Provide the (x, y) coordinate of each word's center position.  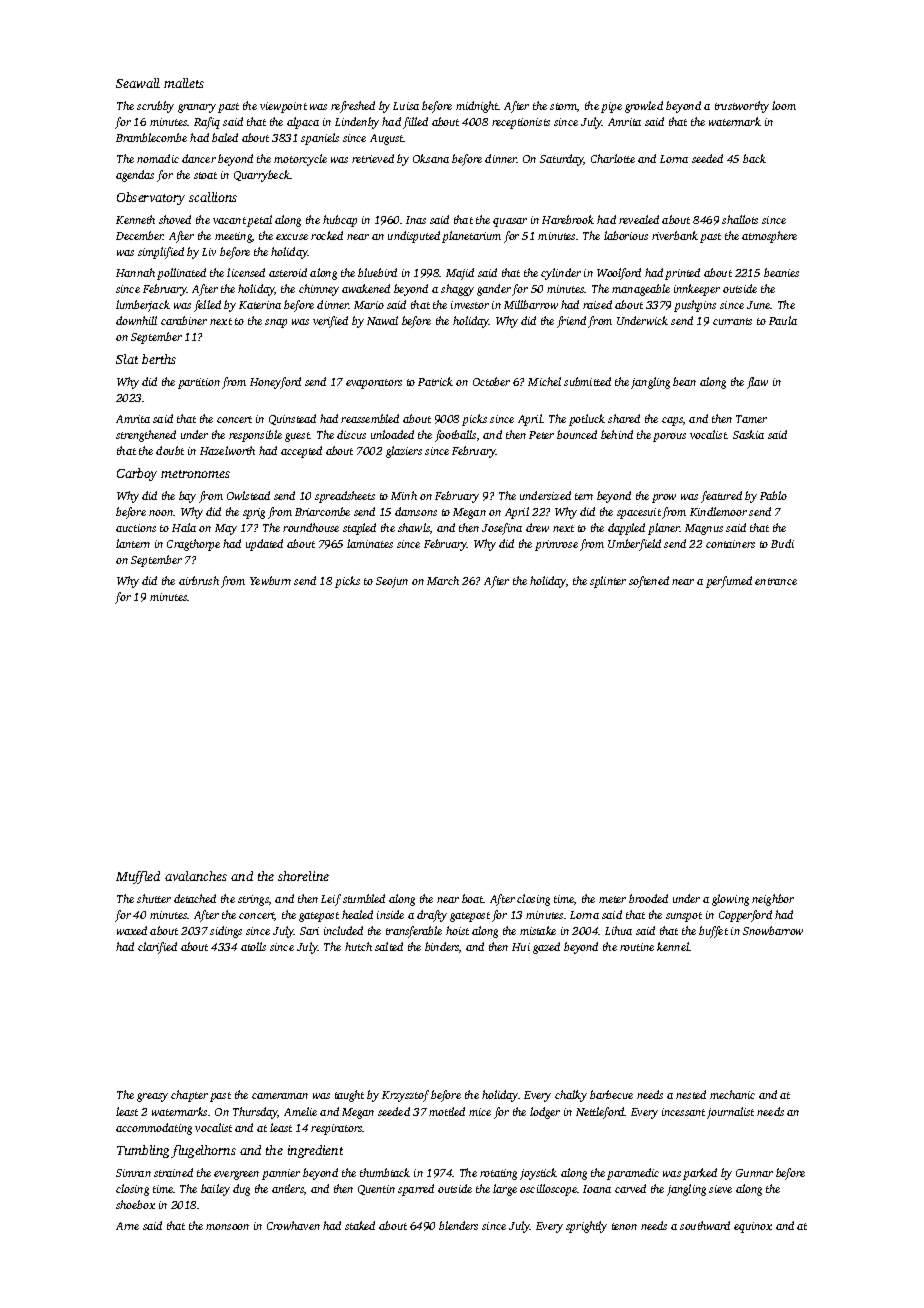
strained (173, 1172)
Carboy (137, 474)
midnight (477, 107)
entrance (776, 581)
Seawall (138, 83)
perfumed (729, 582)
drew (537, 527)
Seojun (392, 582)
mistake (538, 930)
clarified (157, 948)
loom (784, 105)
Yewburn (270, 580)
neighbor (773, 900)
